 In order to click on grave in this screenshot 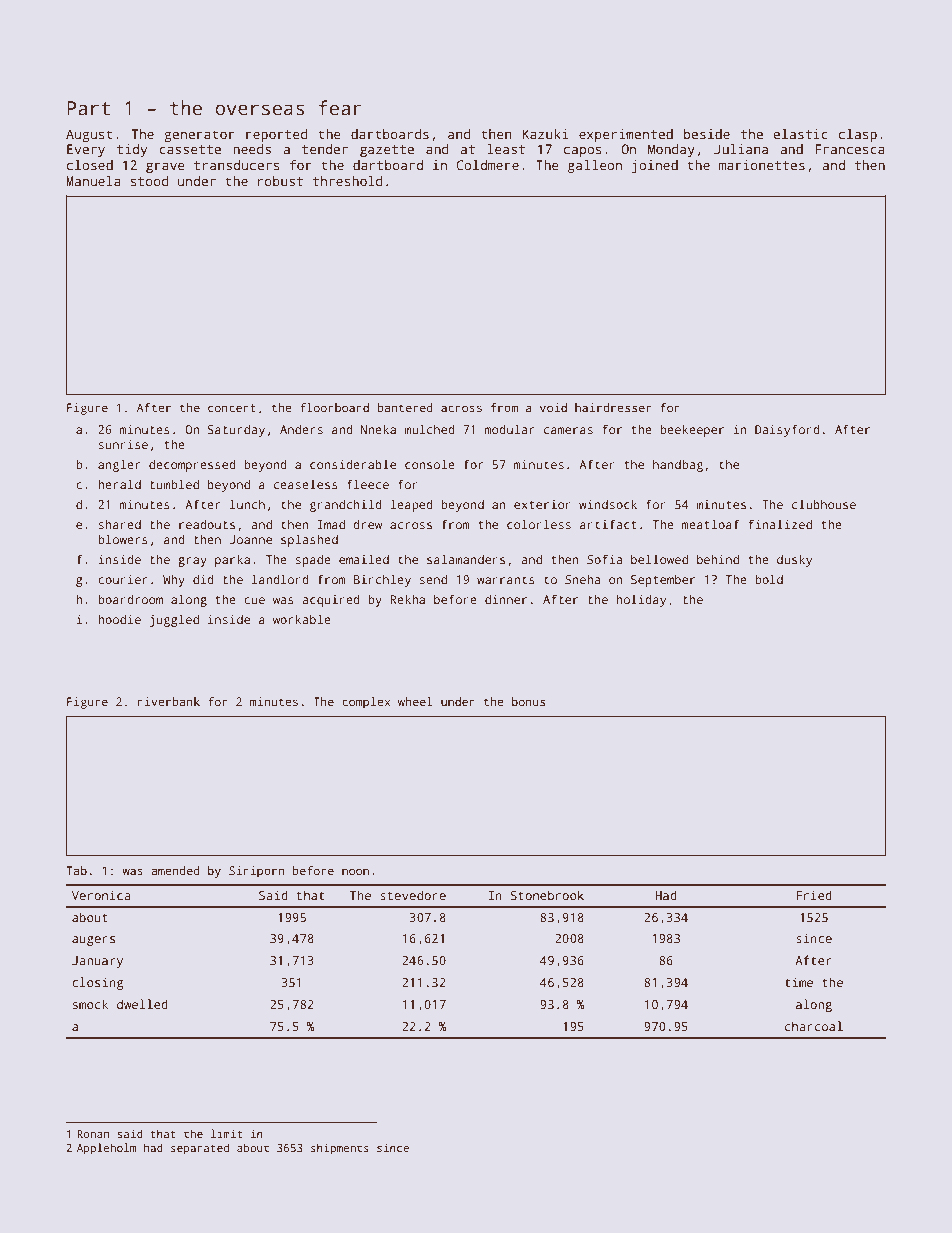, I will do `click(165, 168)`.
